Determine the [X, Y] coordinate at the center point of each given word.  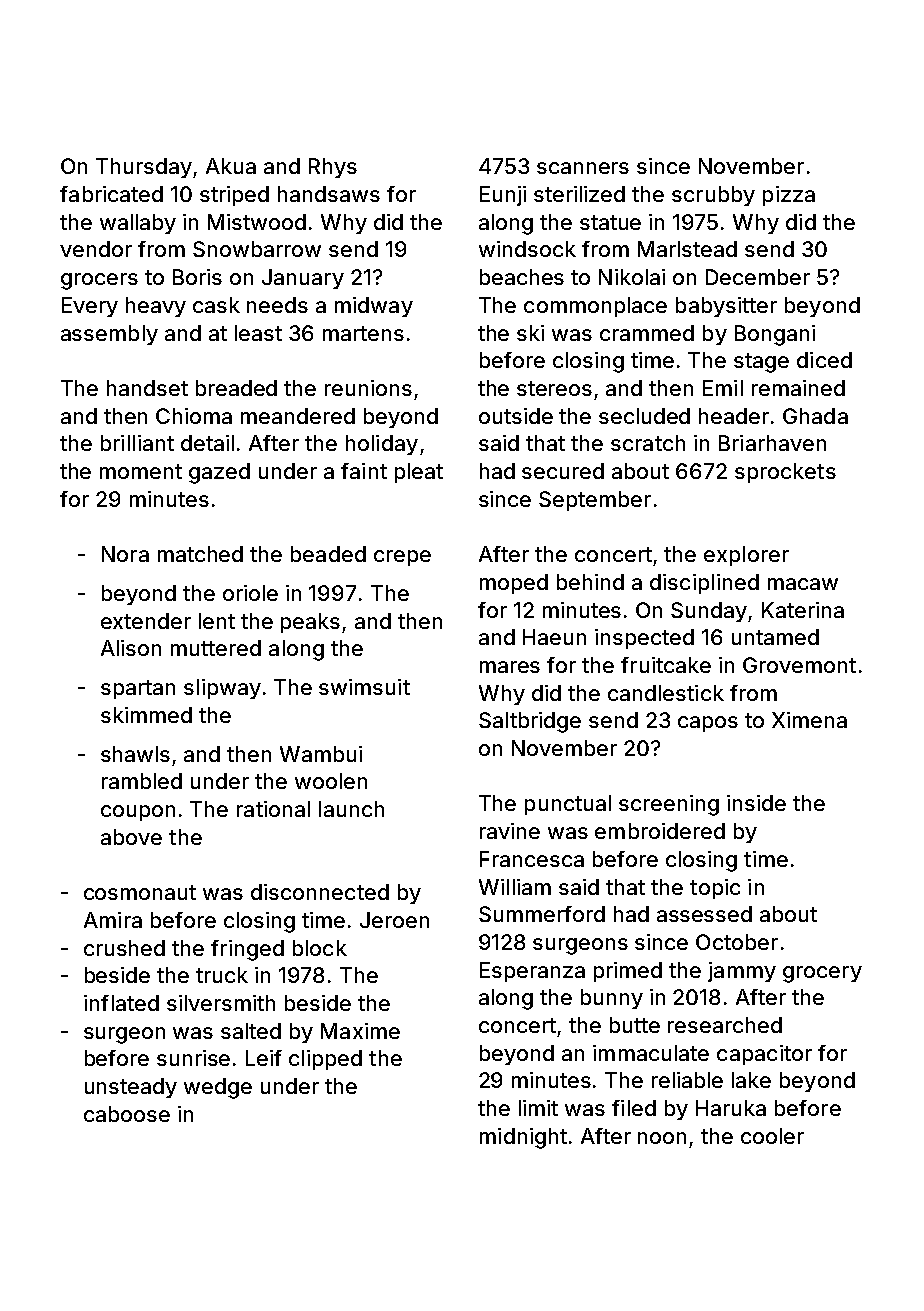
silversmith [221, 1003]
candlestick [666, 693]
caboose [127, 1114]
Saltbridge [530, 722]
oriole [250, 593]
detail [207, 443]
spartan [138, 689]
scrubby [713, 196]
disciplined [704, 584]
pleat [419, 473]
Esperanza [532, 972]
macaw [803, 584]
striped [234, 196]
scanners [583, 168]
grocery [822, 974]
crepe [402, 558]
